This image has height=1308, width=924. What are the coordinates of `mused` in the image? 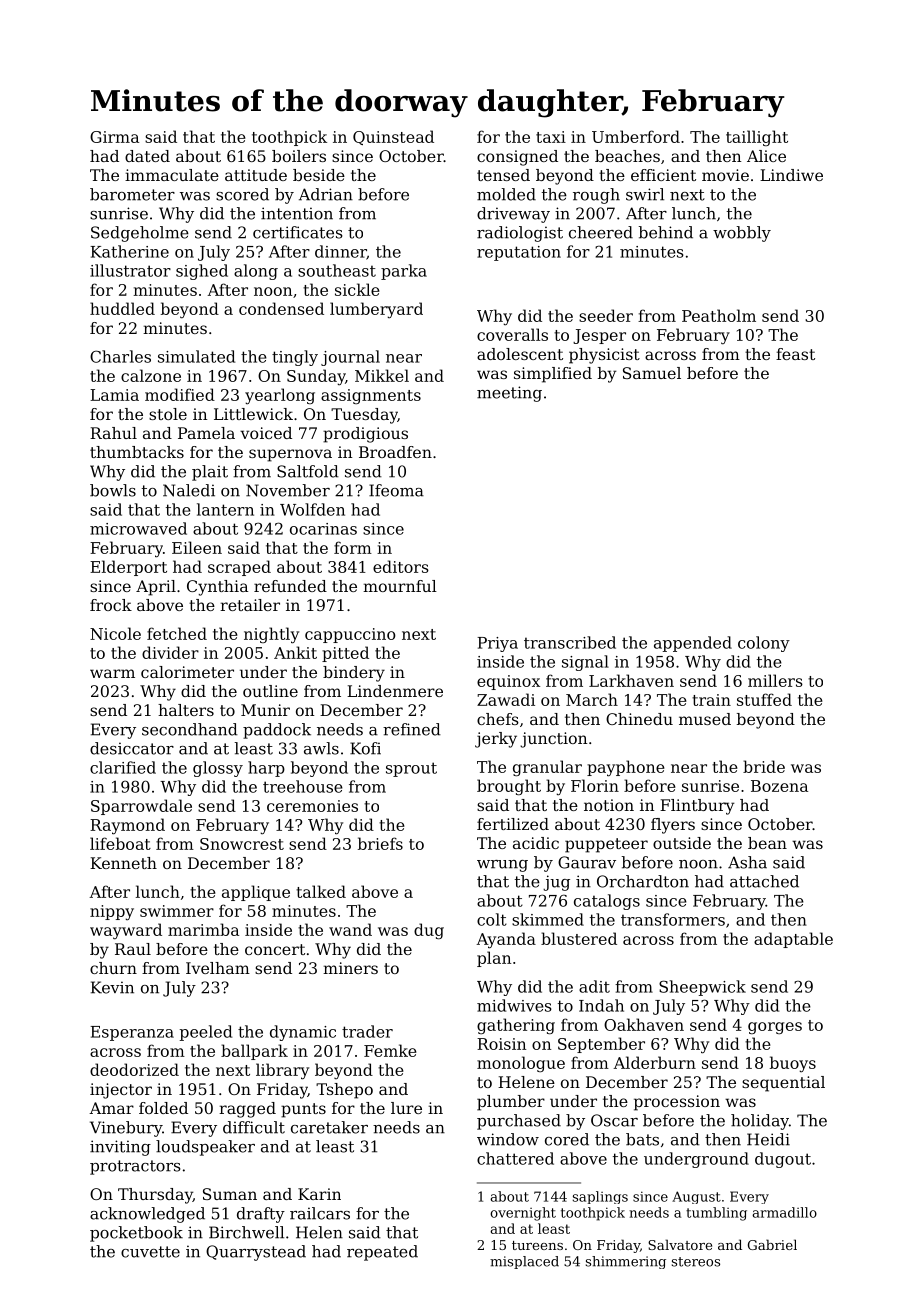 It's located at (705, 719).
